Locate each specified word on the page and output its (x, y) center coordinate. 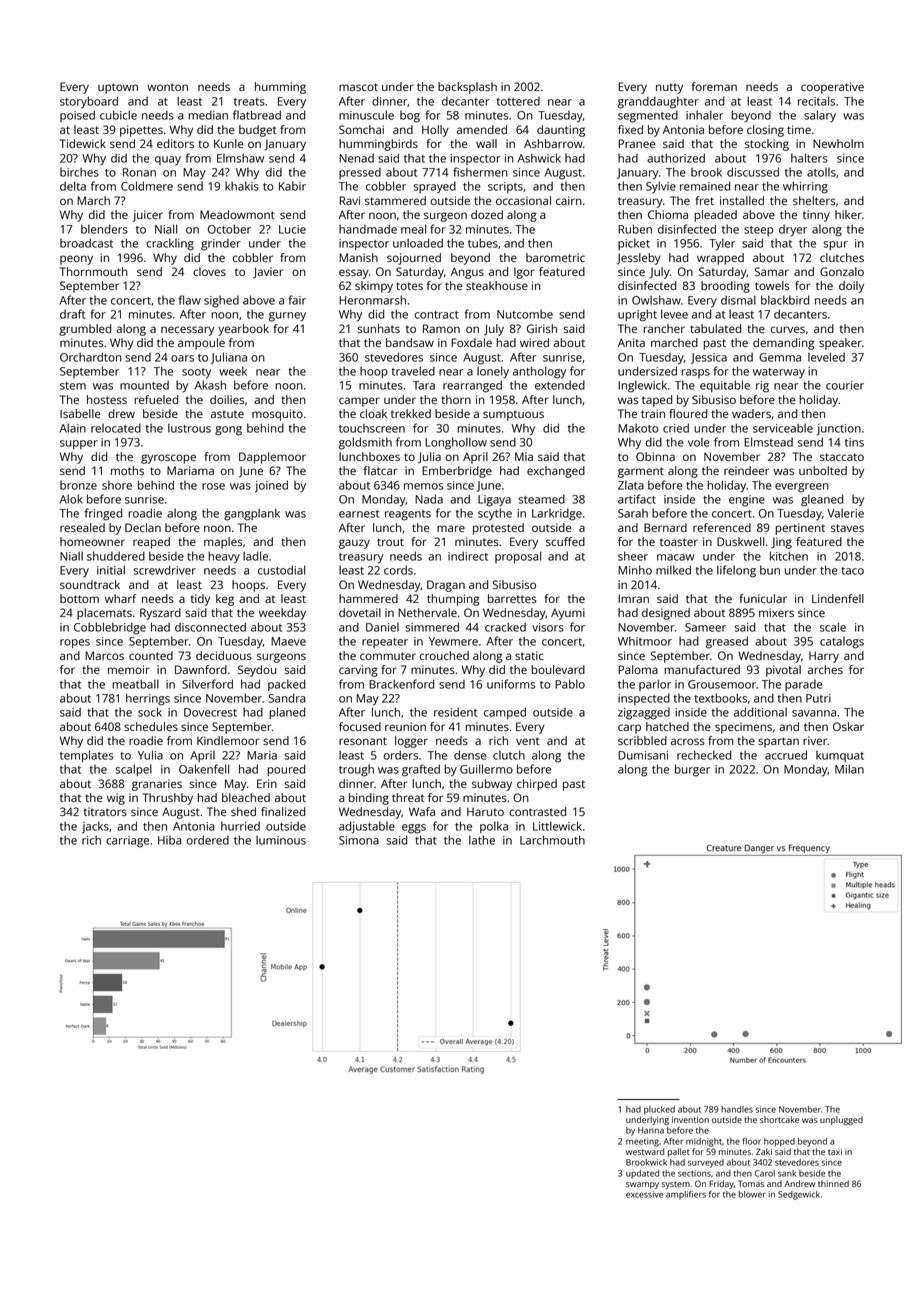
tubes (483, 243)
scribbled (642, 740)
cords (398, 570)
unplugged (841, 1120)
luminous (281, 840)
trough (356, 770)
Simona (359, 840)
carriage (127, 842)
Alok (71, 499)
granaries (157, 785)
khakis (242, 186)
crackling (170, 244)
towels (772, 285)
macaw (676, 557)
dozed (487, 214)
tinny (816, 216)
